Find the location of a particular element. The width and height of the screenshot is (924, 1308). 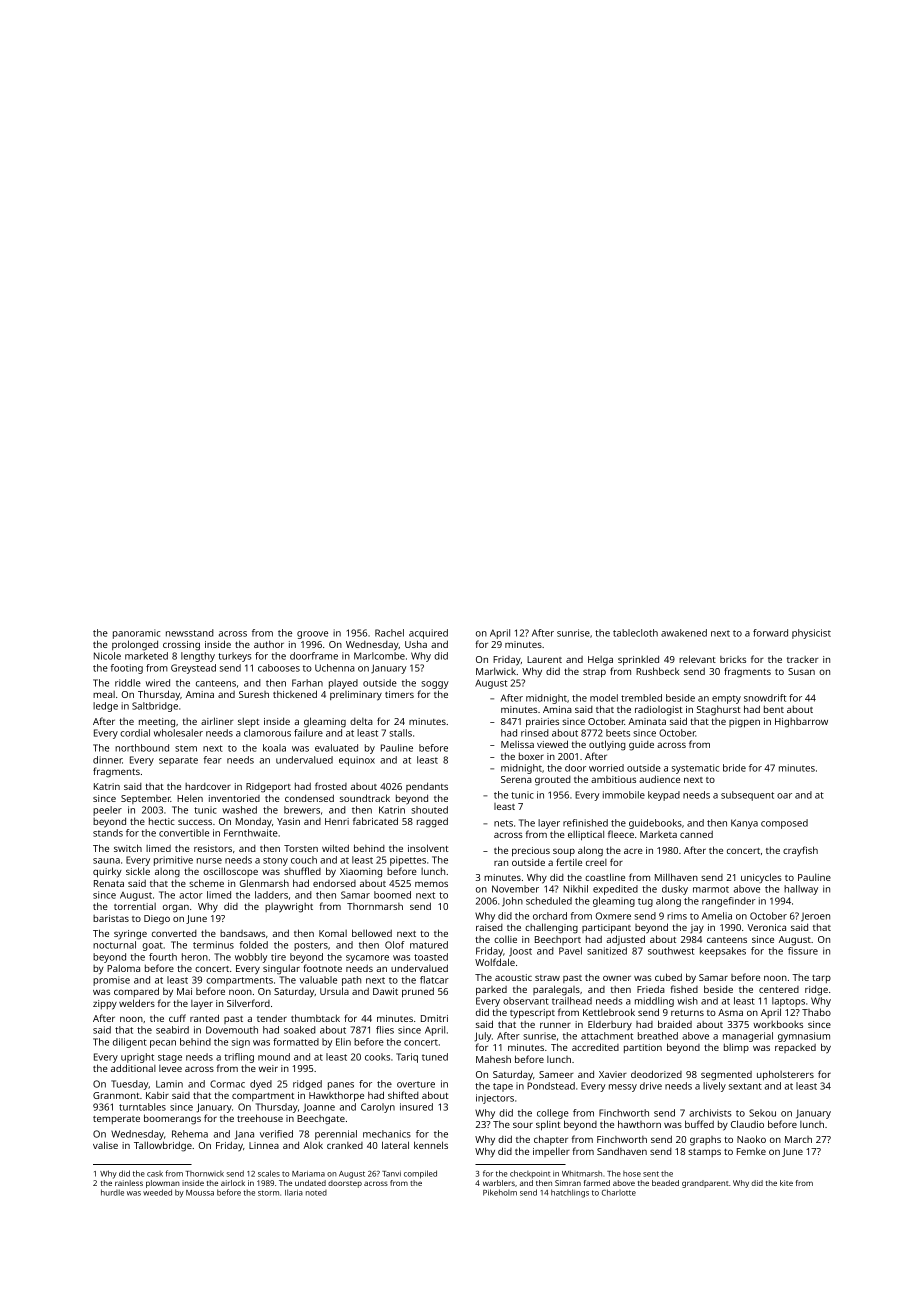

Tariq is located at coordinates (407, 1058).
